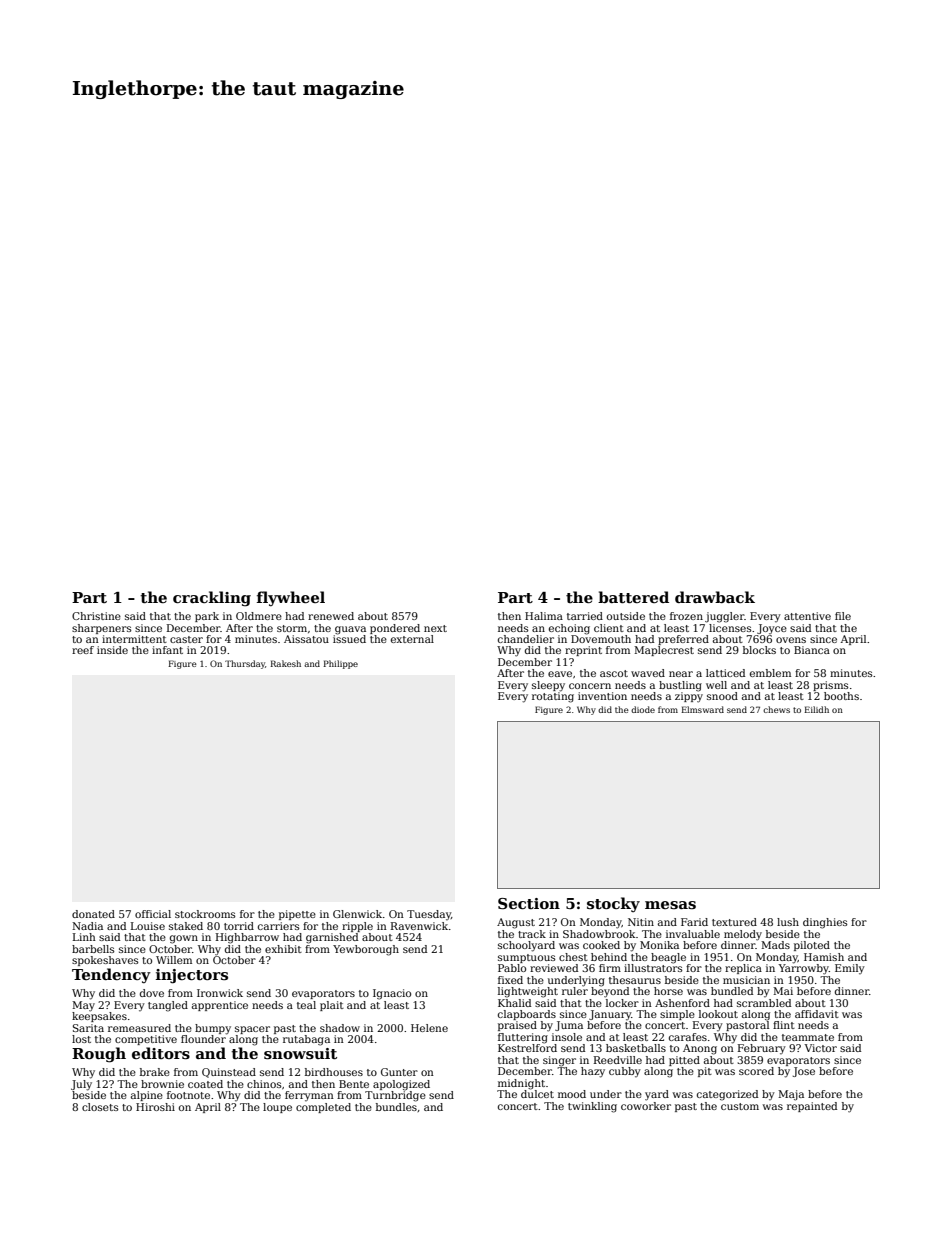 The width and height of the screenshot is (952, 1233). What do you see at coordinates (283, 949) in the screenshot?
I see `exhibit` at bounding box center [283, 949].
